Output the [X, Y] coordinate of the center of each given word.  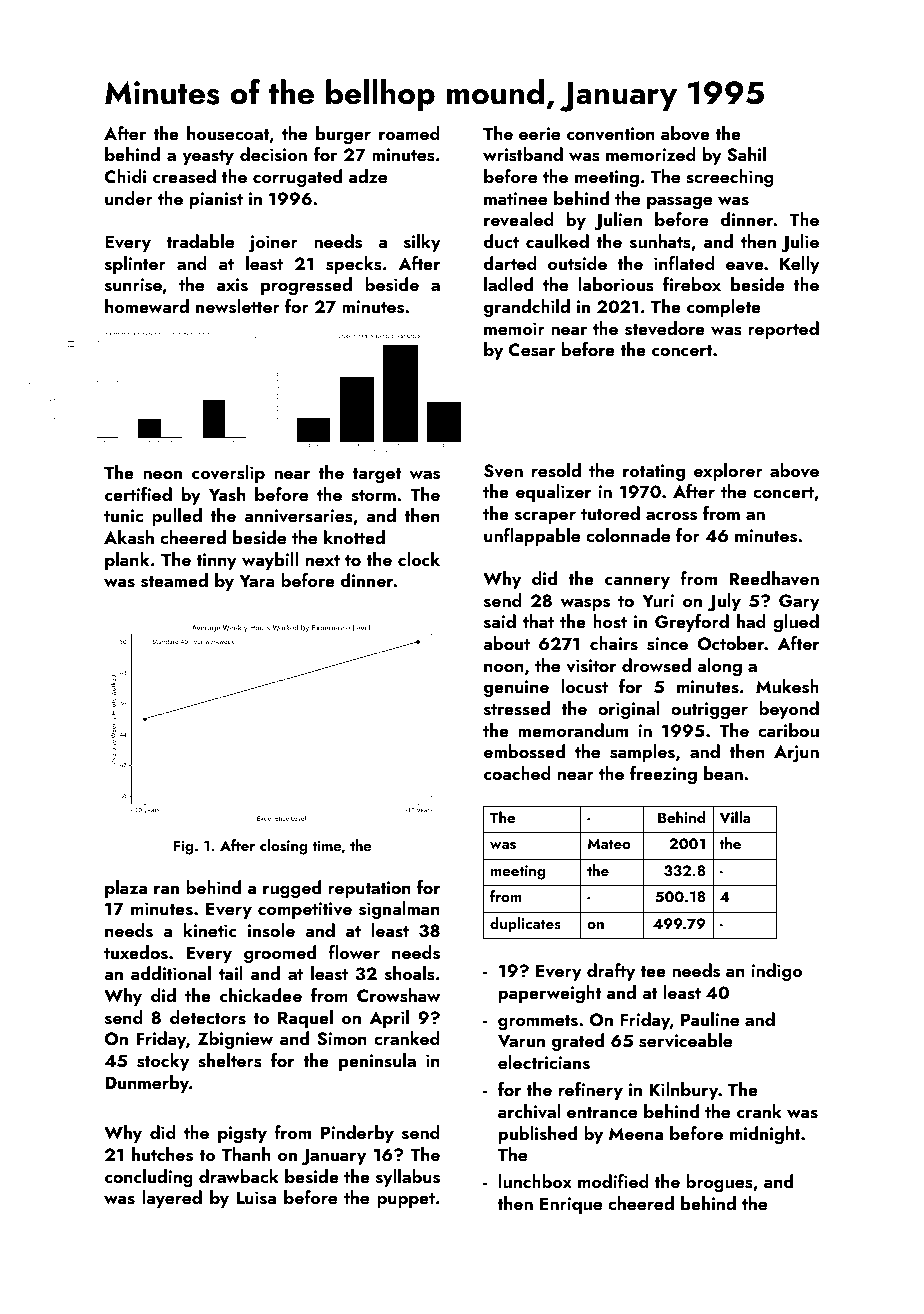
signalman [399, 910]
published [538, 1135]
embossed [524, 751]
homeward [147, 306]
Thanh [246, 1154]
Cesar [532, 350]
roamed [409, 133]
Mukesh [787, 686]
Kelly [800, 265]
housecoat [228, 133]
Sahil [746, 154]
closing [283, 847]
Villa [735, 817]
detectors [208, 1017]
